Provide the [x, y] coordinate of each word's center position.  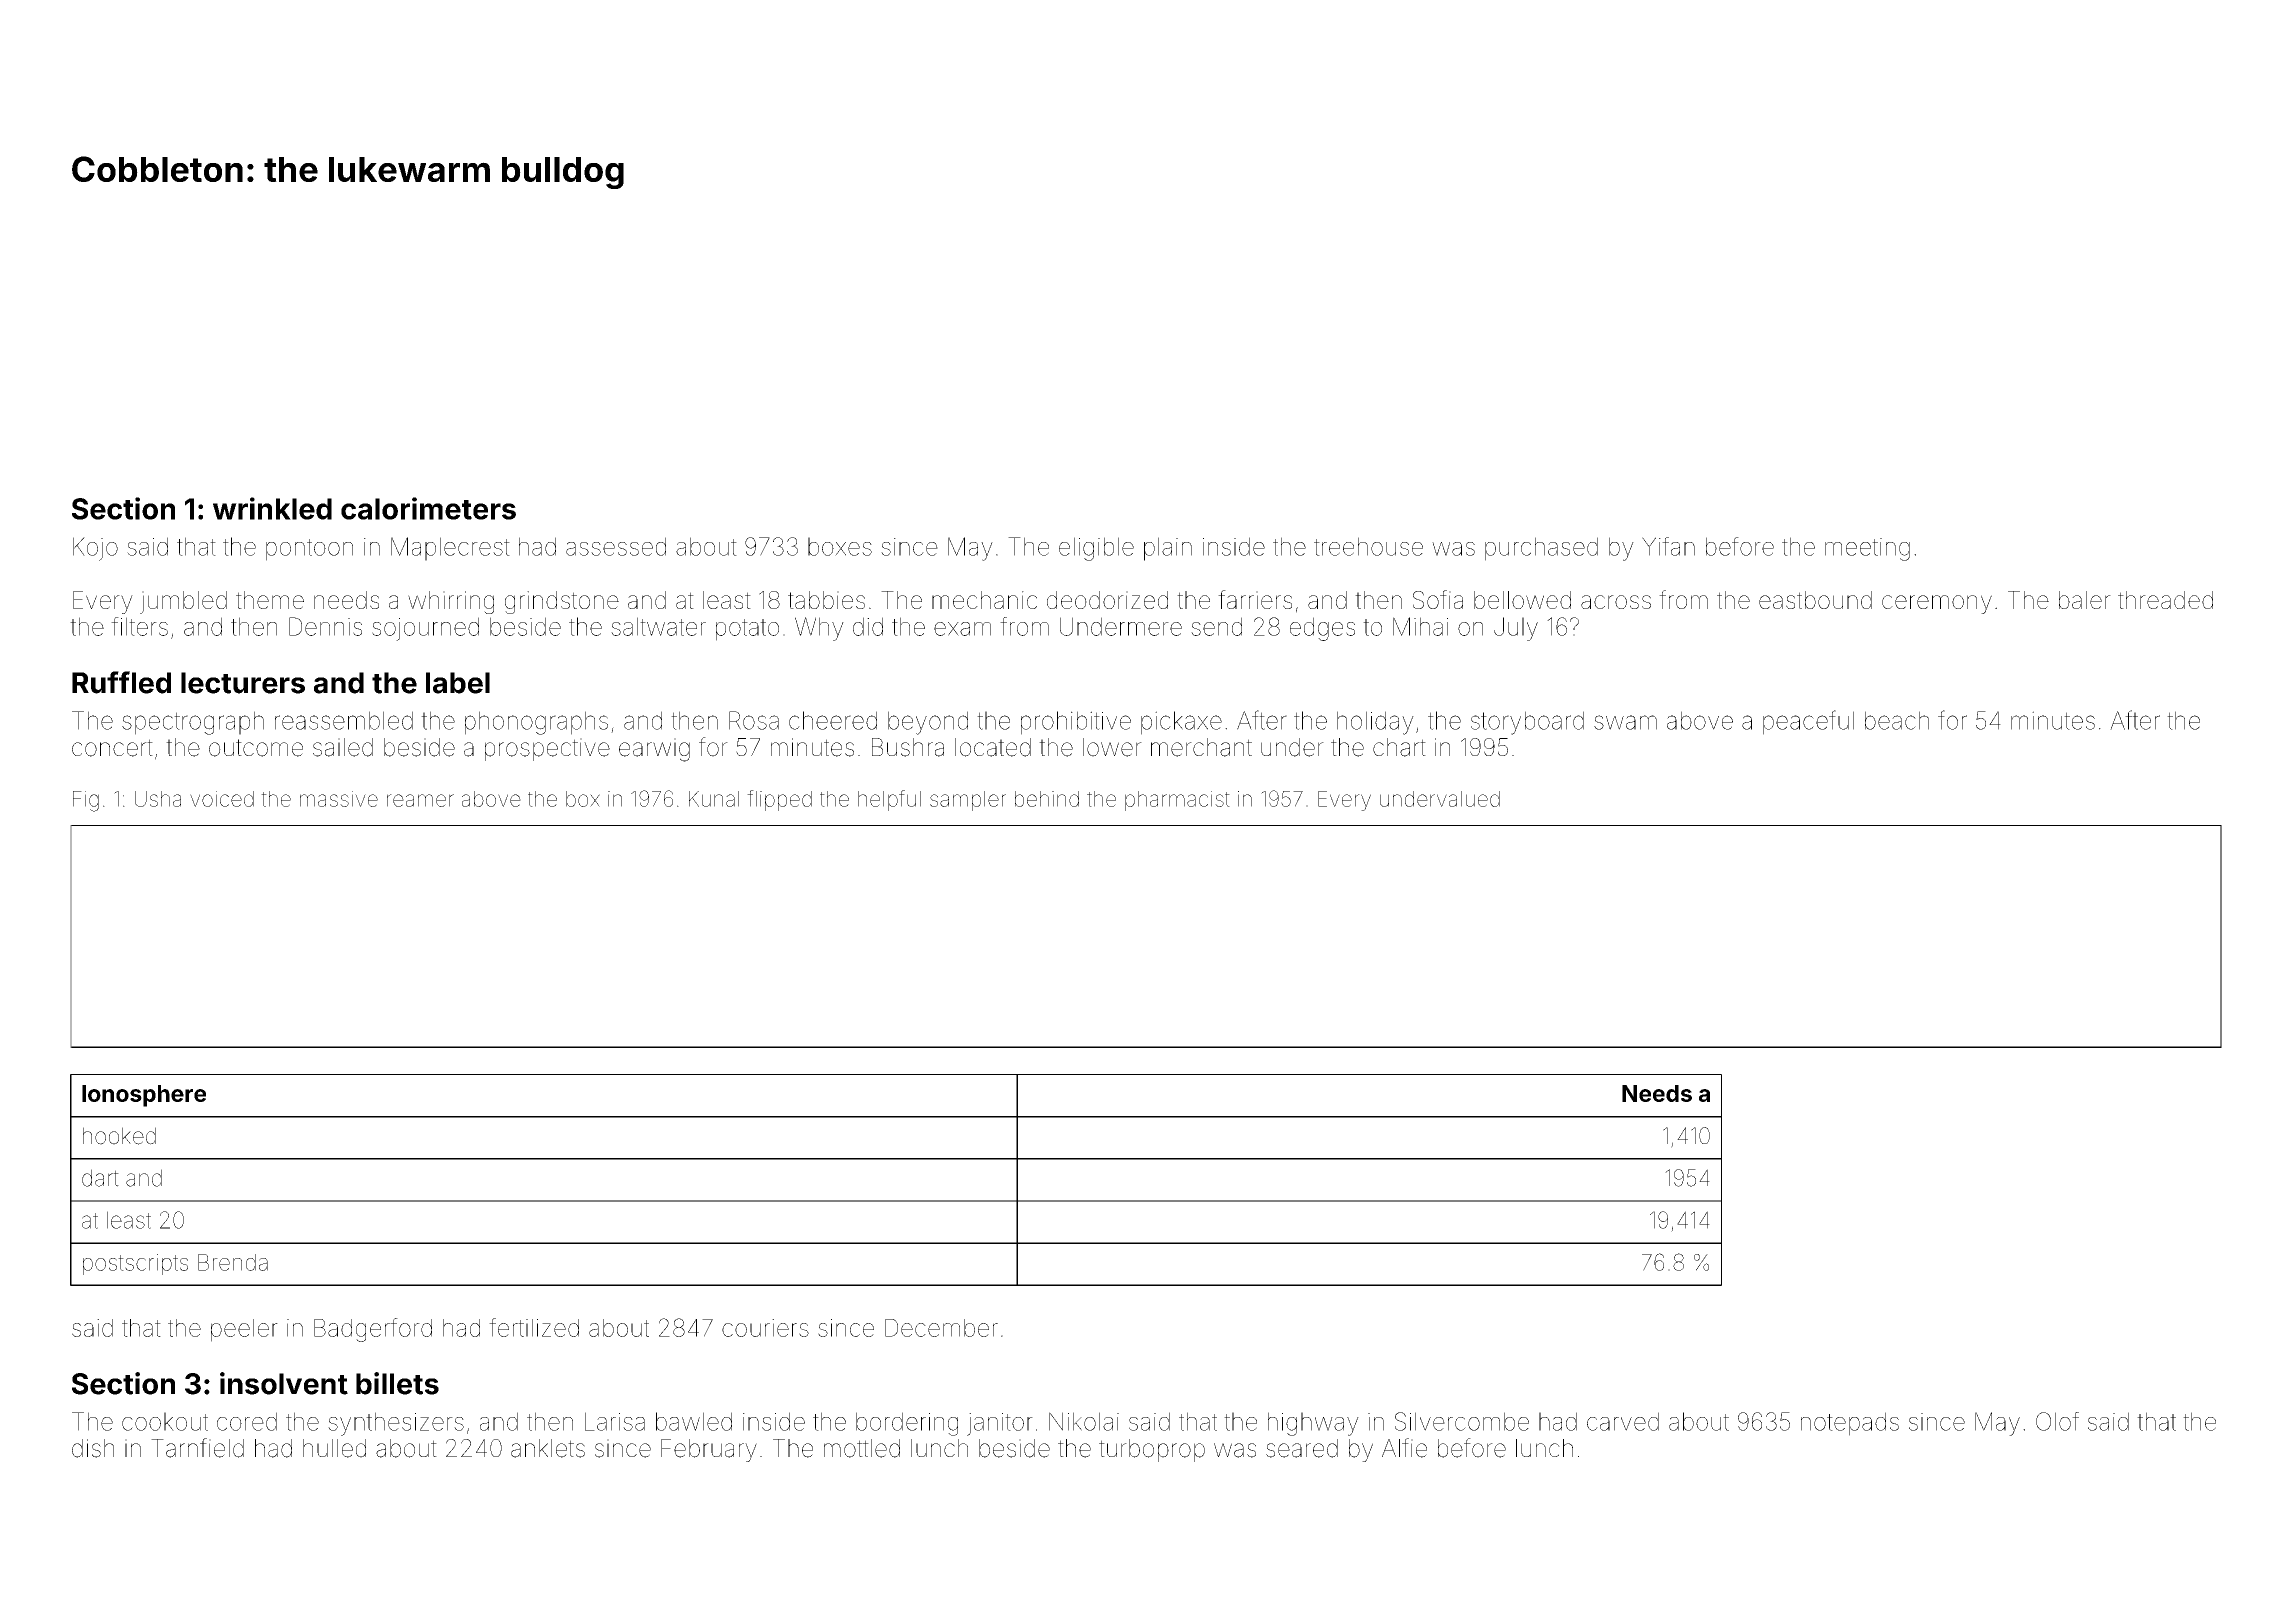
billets [397, 1383]
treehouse [1368, 546]
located [993, 747]
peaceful [1808, 722]
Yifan [1668, 546]
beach [1897, 720]
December [941, 1328]
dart [100, 1178]
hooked [119, 1136]
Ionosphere [144, 1096]
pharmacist [1177, 801]
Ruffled [121, 682]
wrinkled [272, 508]
